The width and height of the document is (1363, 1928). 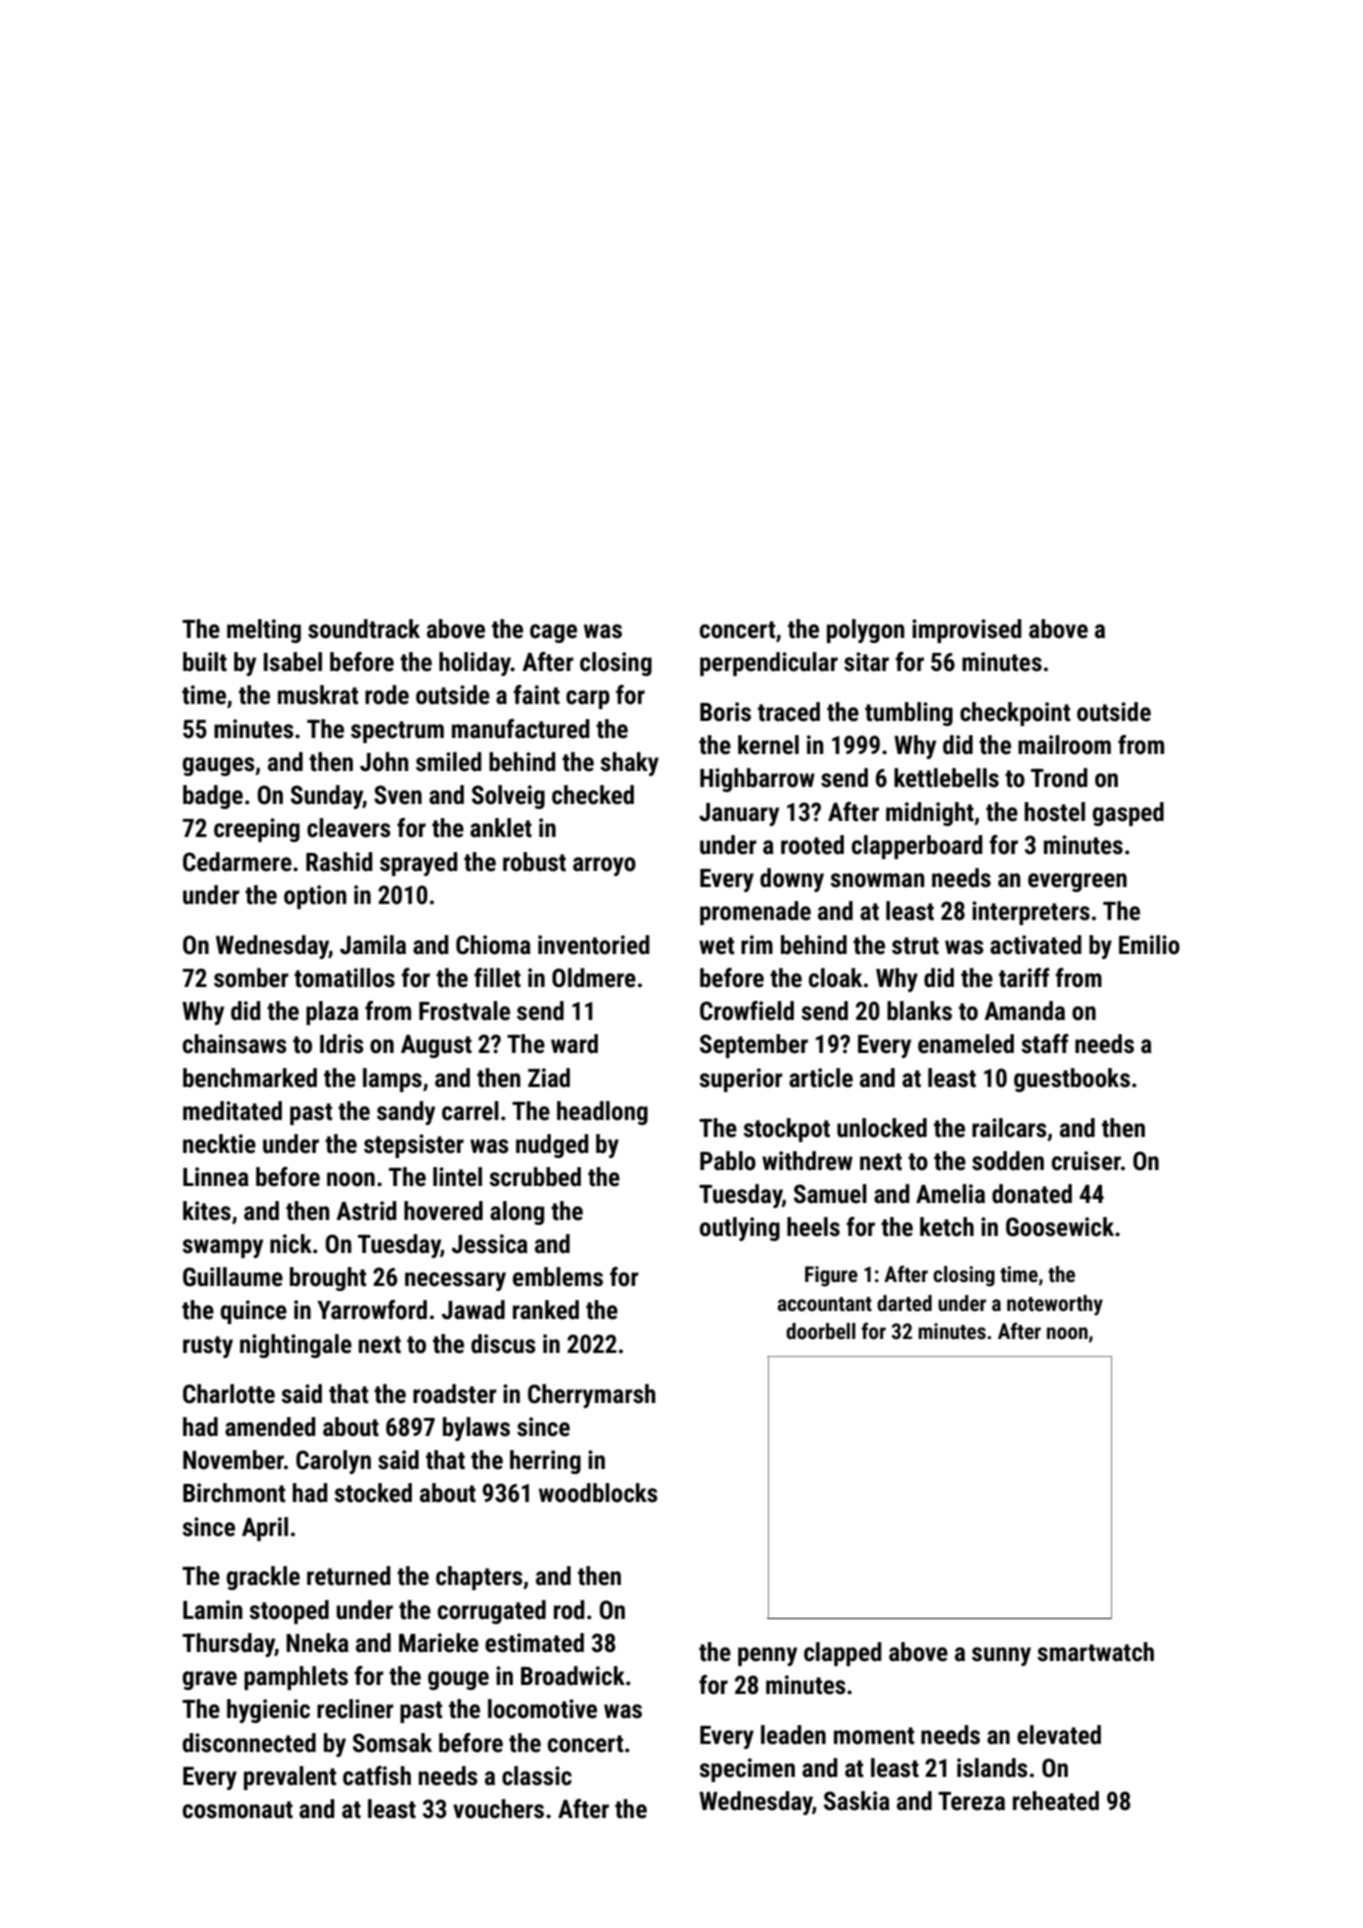 I want to click on lamps, so click(x=392, y=1080).
